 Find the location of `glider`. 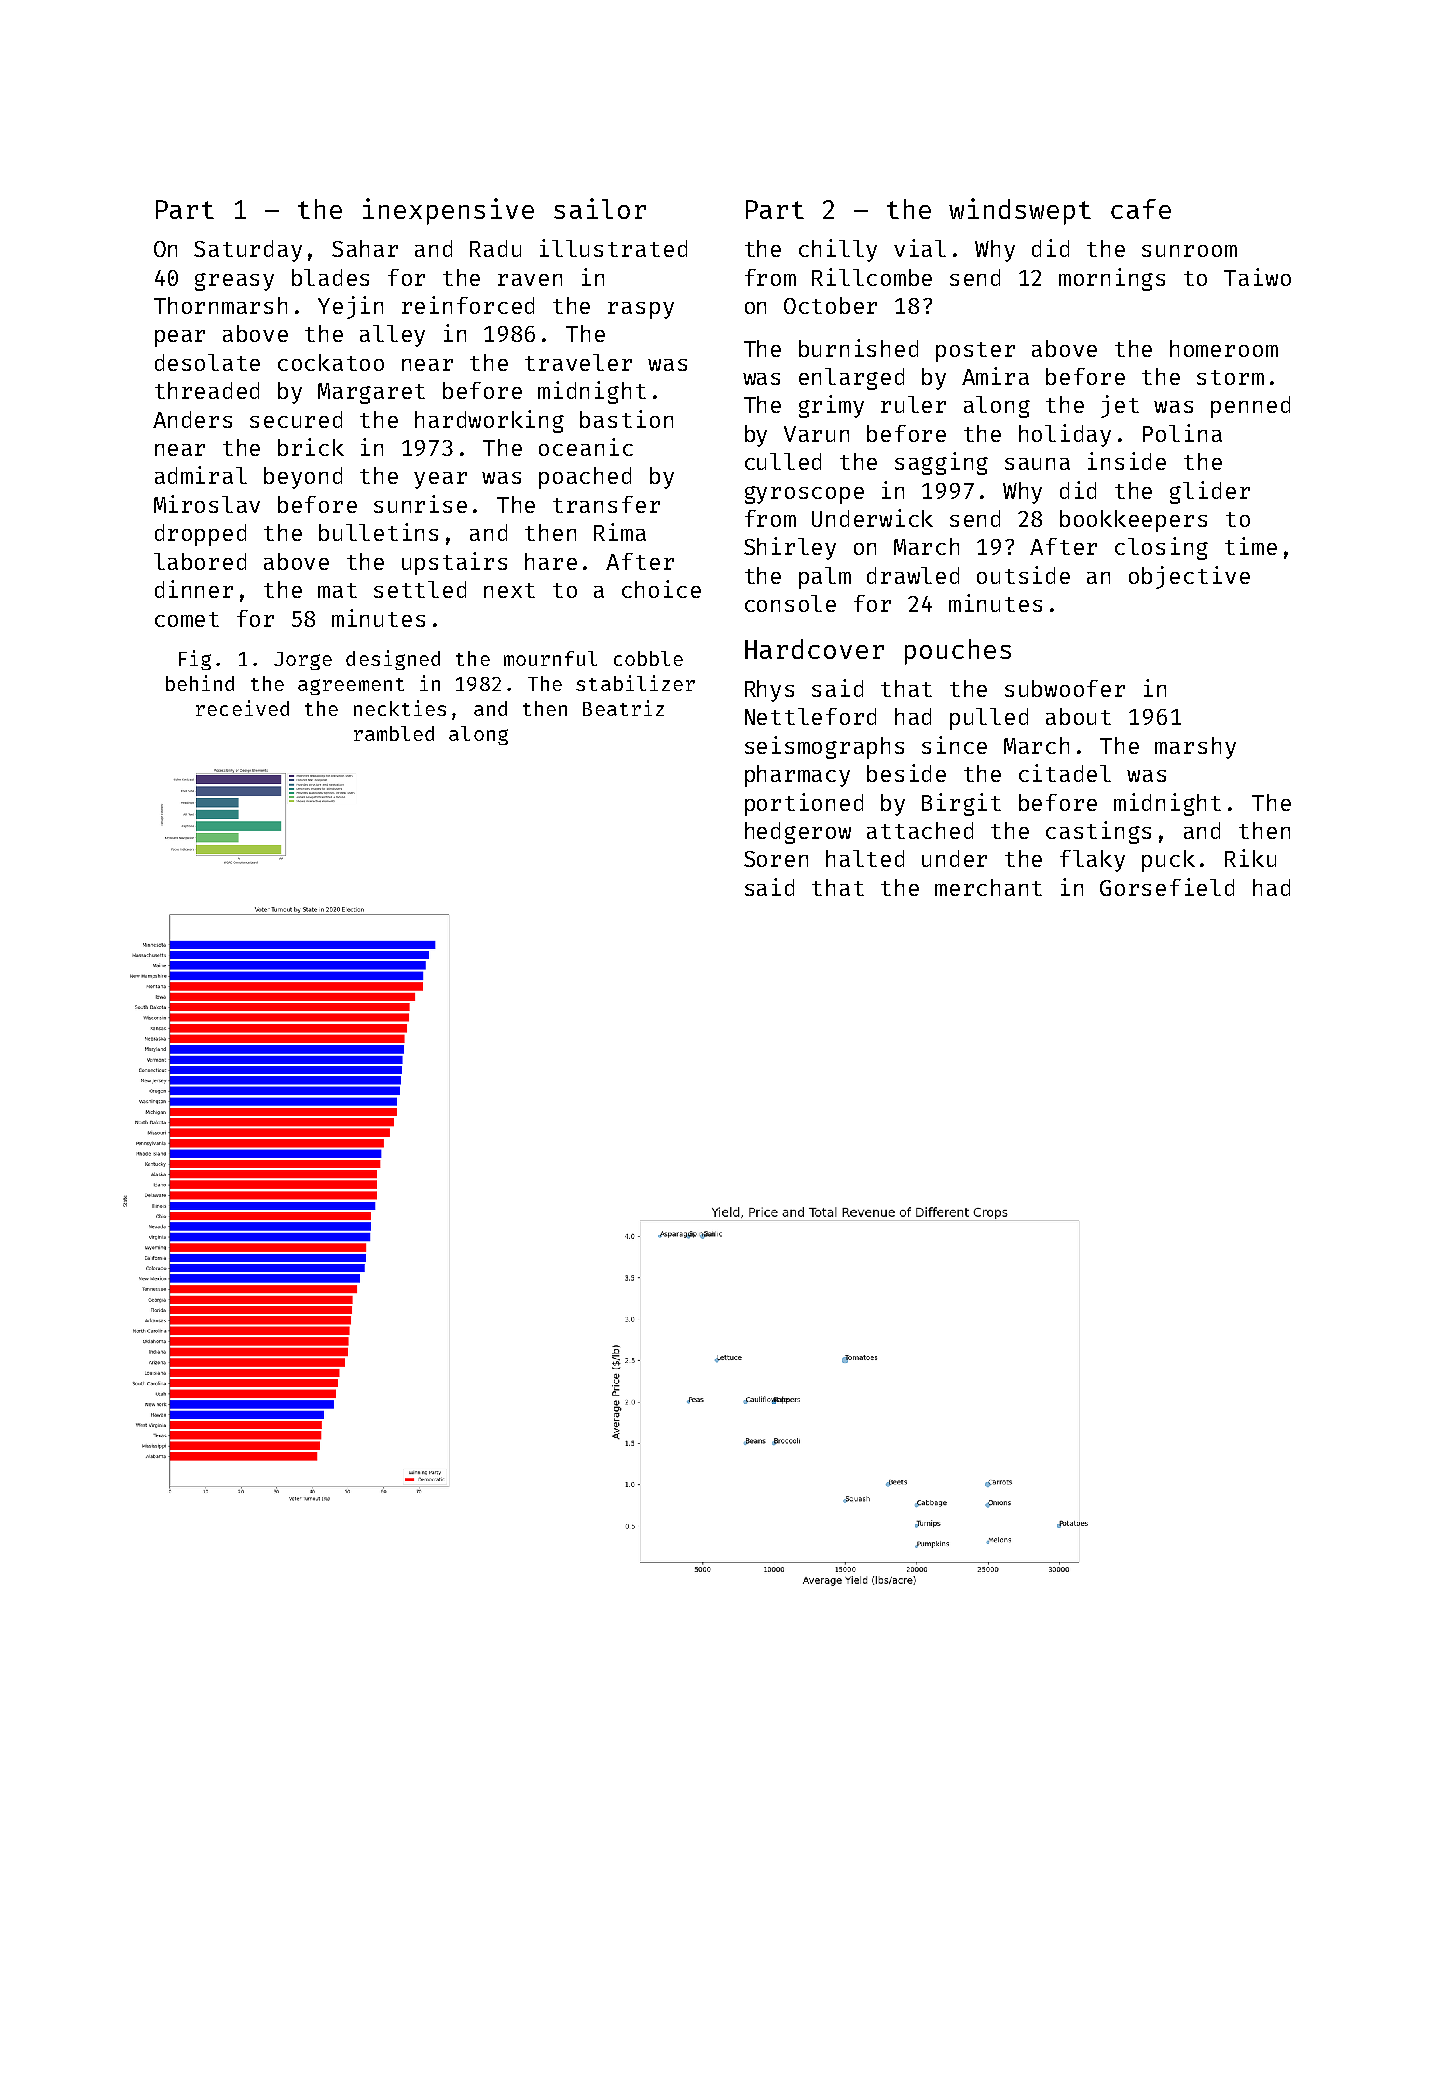

glider is located at coordinates (1210, 492).
